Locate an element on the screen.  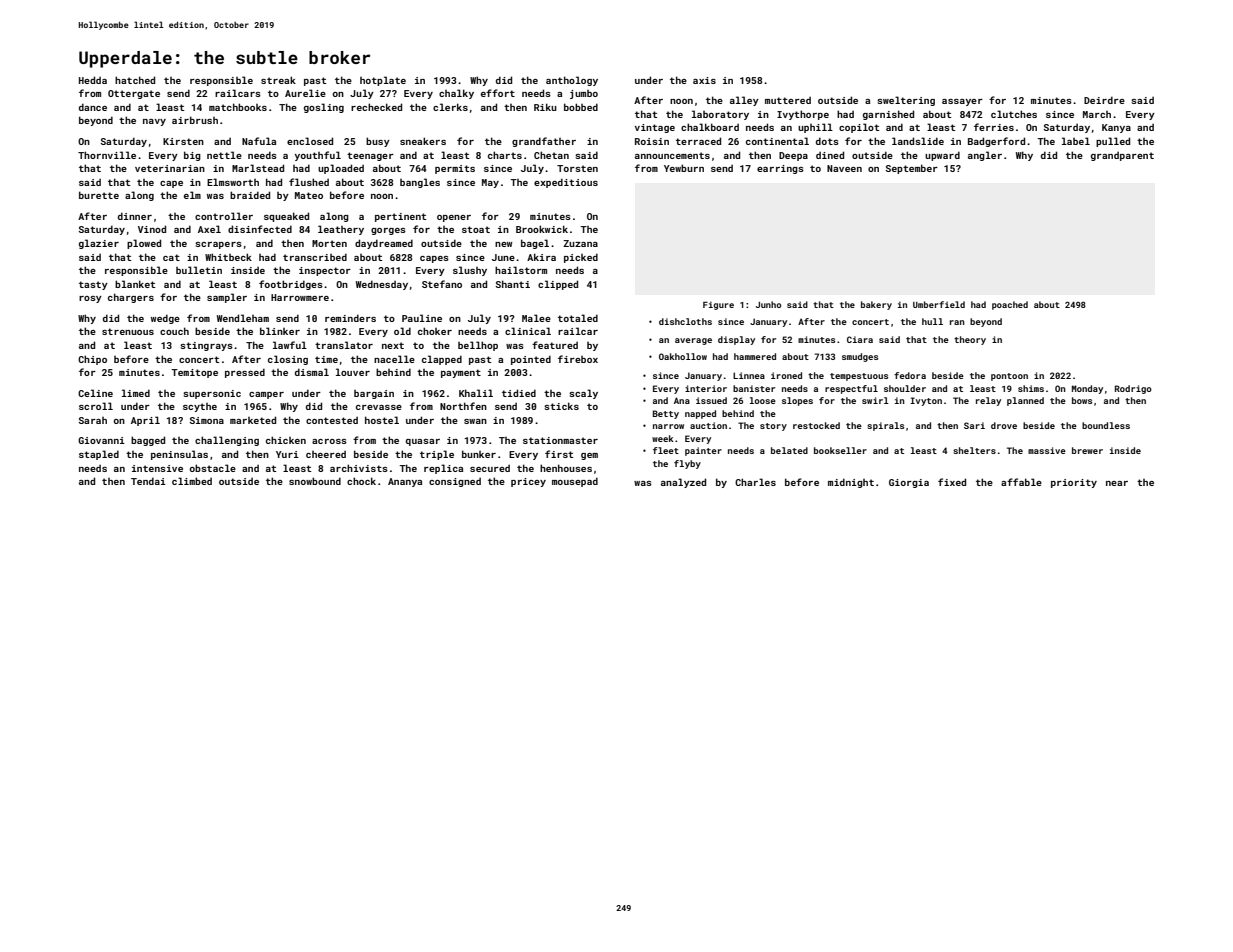
Chetan is located at coordinates (551, 155).
